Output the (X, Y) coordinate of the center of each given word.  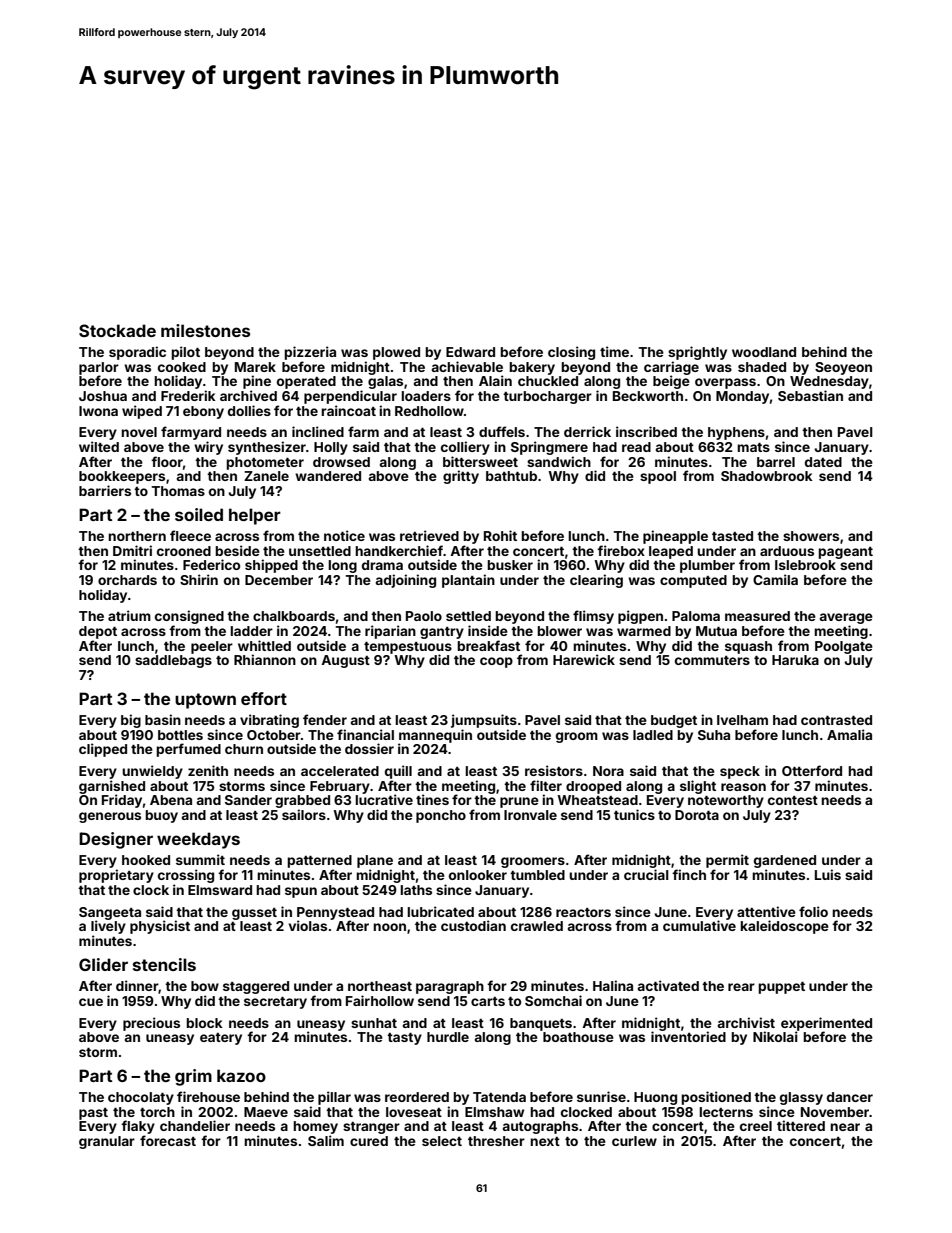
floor (167, 461)
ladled (653, 735)
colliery (465, 448)
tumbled (537, 875)
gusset (254, 914)
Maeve (266, 1112)
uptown (205, 701)
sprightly (697, 353)
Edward (470, 352)
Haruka (795, 660)
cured (369, 1141)
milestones (205, 330)
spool (658, 477)
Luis (828, 874)
